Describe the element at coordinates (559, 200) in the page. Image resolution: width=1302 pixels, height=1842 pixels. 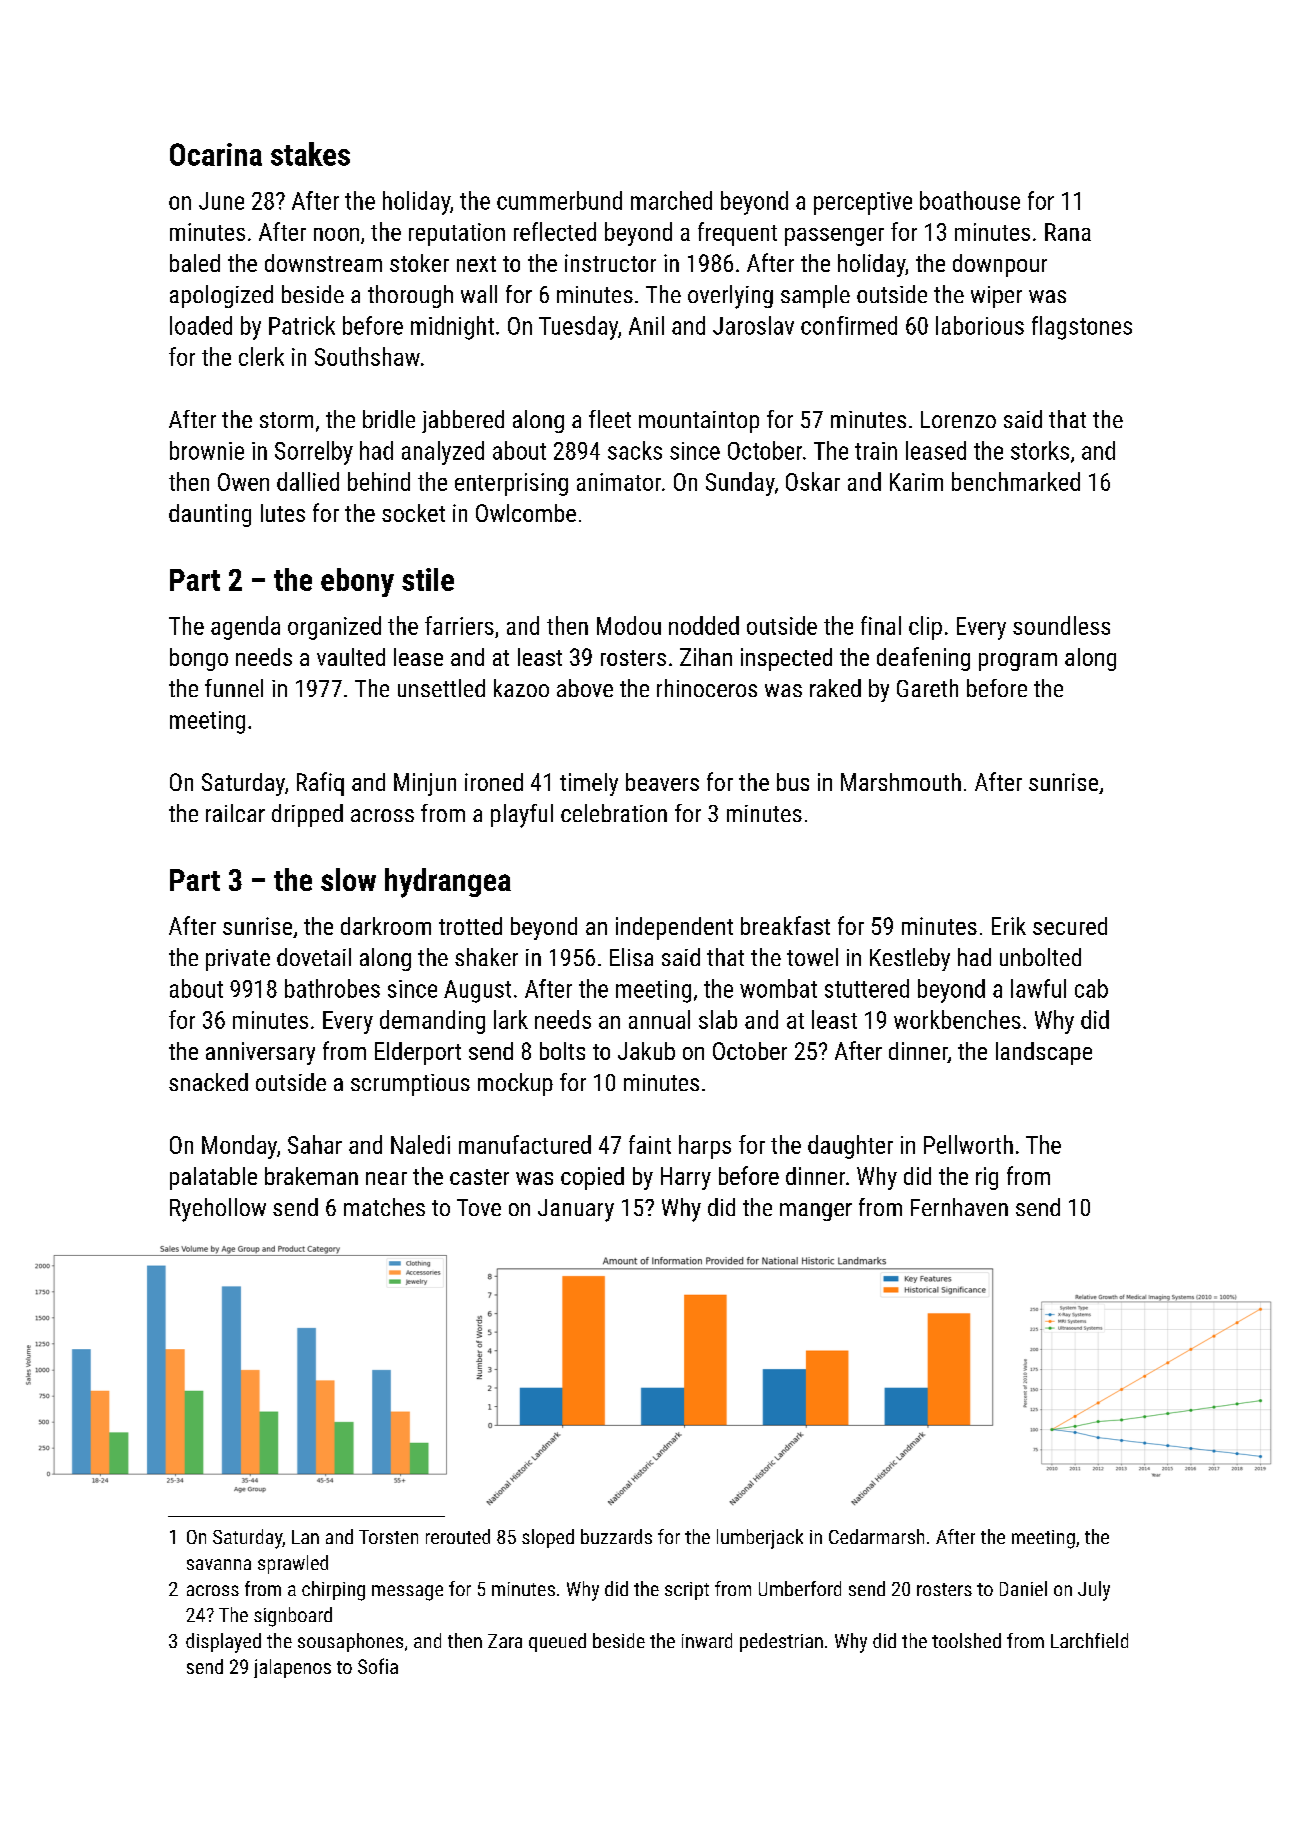
I see `cummerbund` at that location.
